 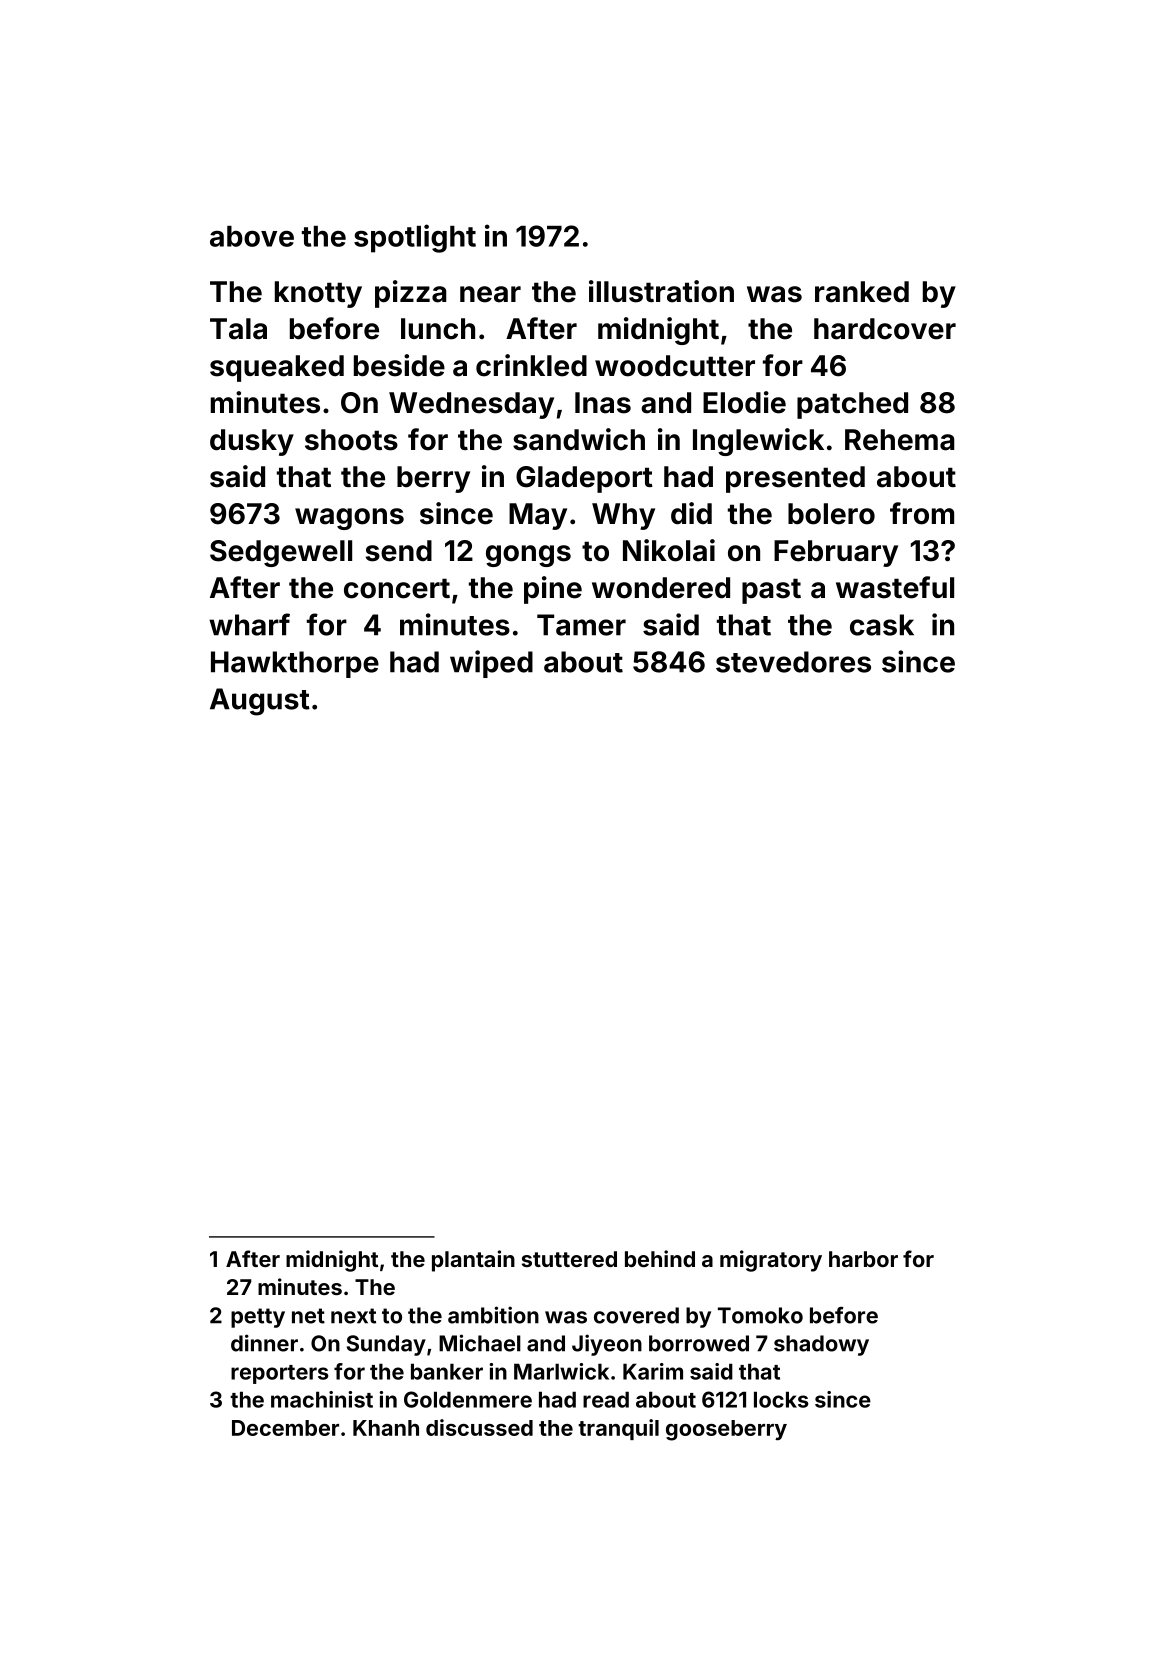 What do you see at coordinates (491, 664) in the image?
I see `wiped` at bounding box center [491, 664].
